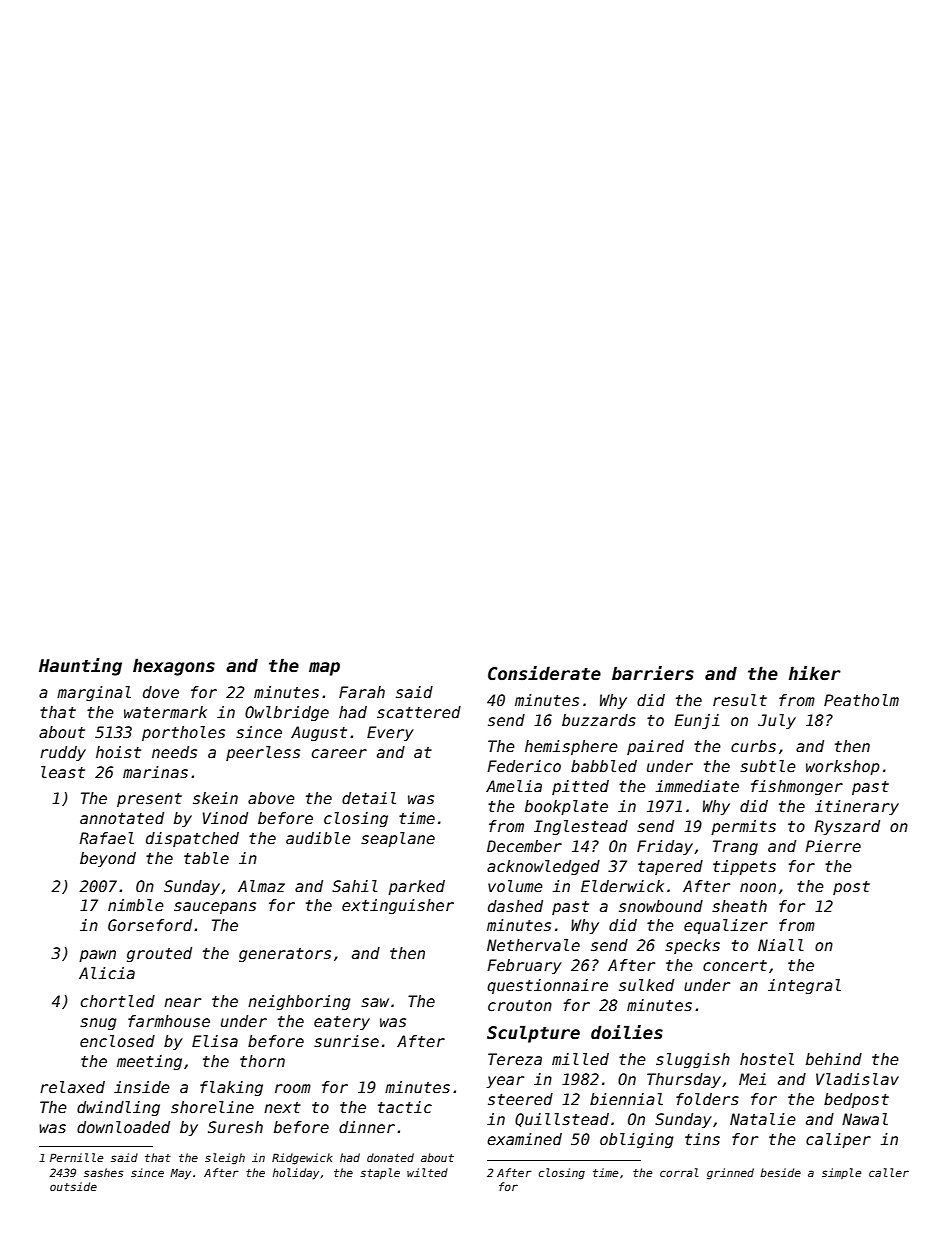 The height and width of the page is (1233, 952). I want to click on permits, so click(743, 827).
